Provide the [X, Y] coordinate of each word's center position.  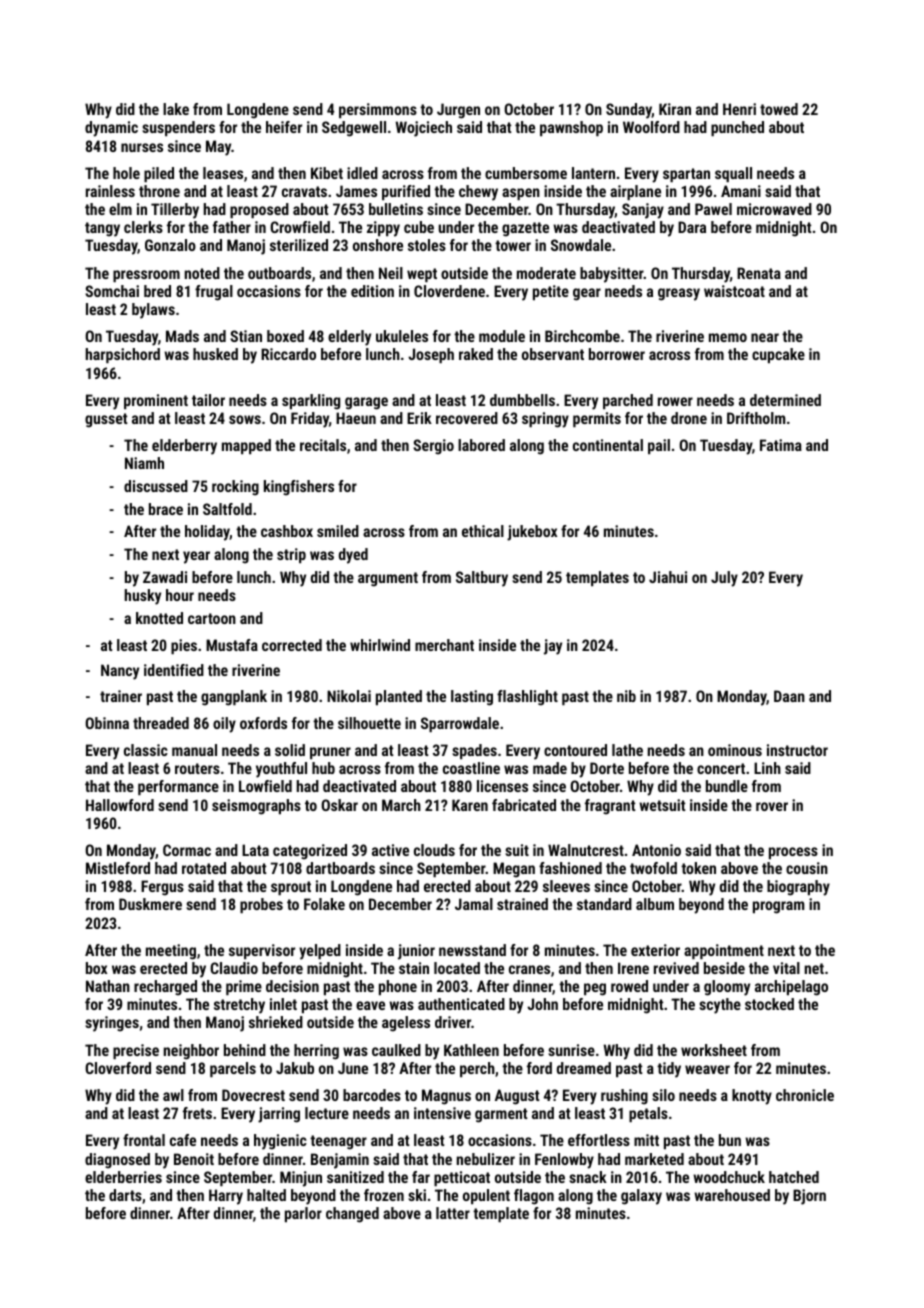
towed [779, 109]
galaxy [641, 1197]
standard [604, 904]
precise [136, 1051]
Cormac [187, 850]
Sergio [433, 447]
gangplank [234, 698]
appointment [724, 951]
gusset [106, 420]
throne [159, 191]
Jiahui [668, 577]
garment [501, 1115]
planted [399, 697]
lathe [627, 750]
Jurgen [458, 111]
